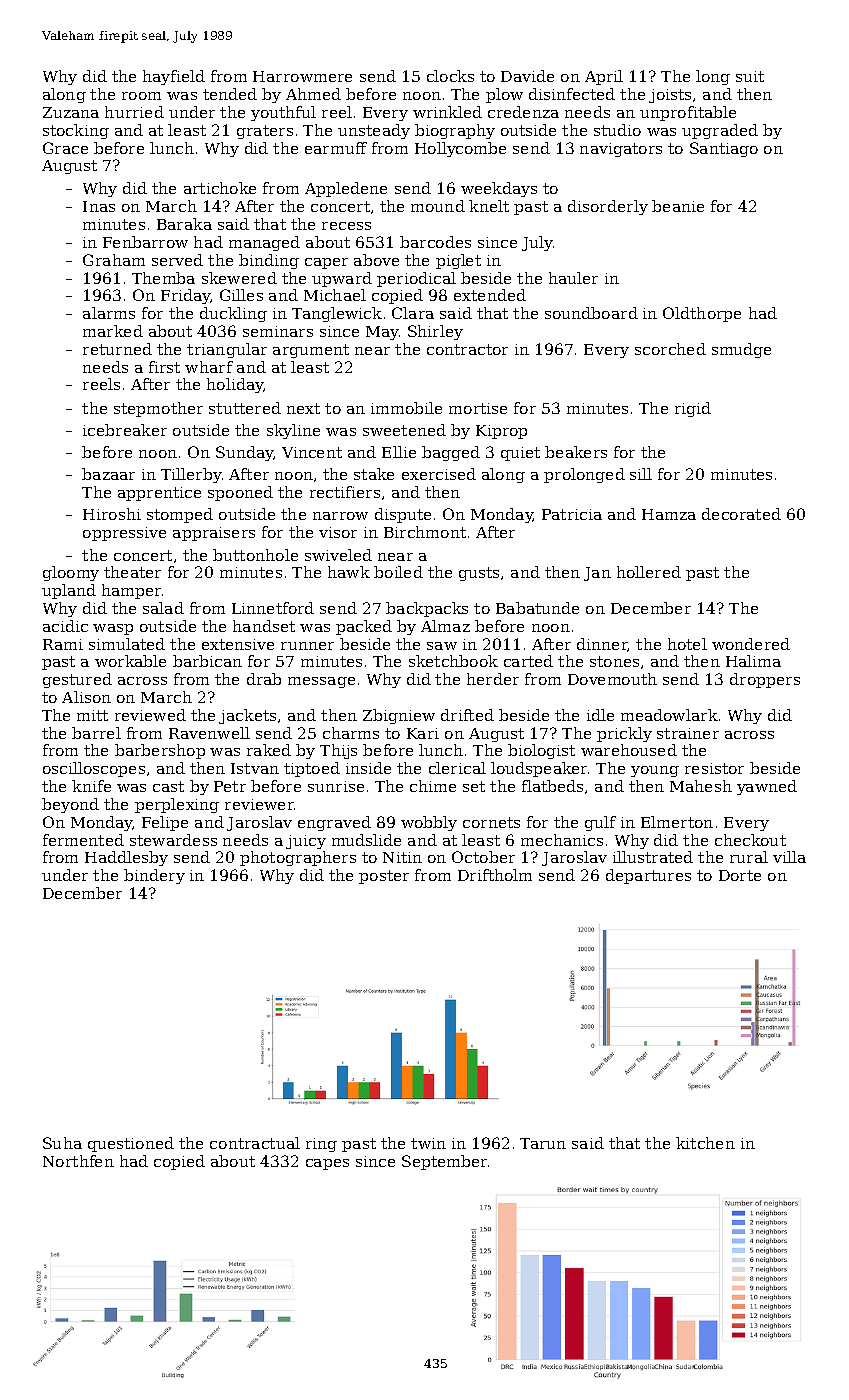  Describe the element at coordinates (264, 679) in the page. I see `drab` at that location.
